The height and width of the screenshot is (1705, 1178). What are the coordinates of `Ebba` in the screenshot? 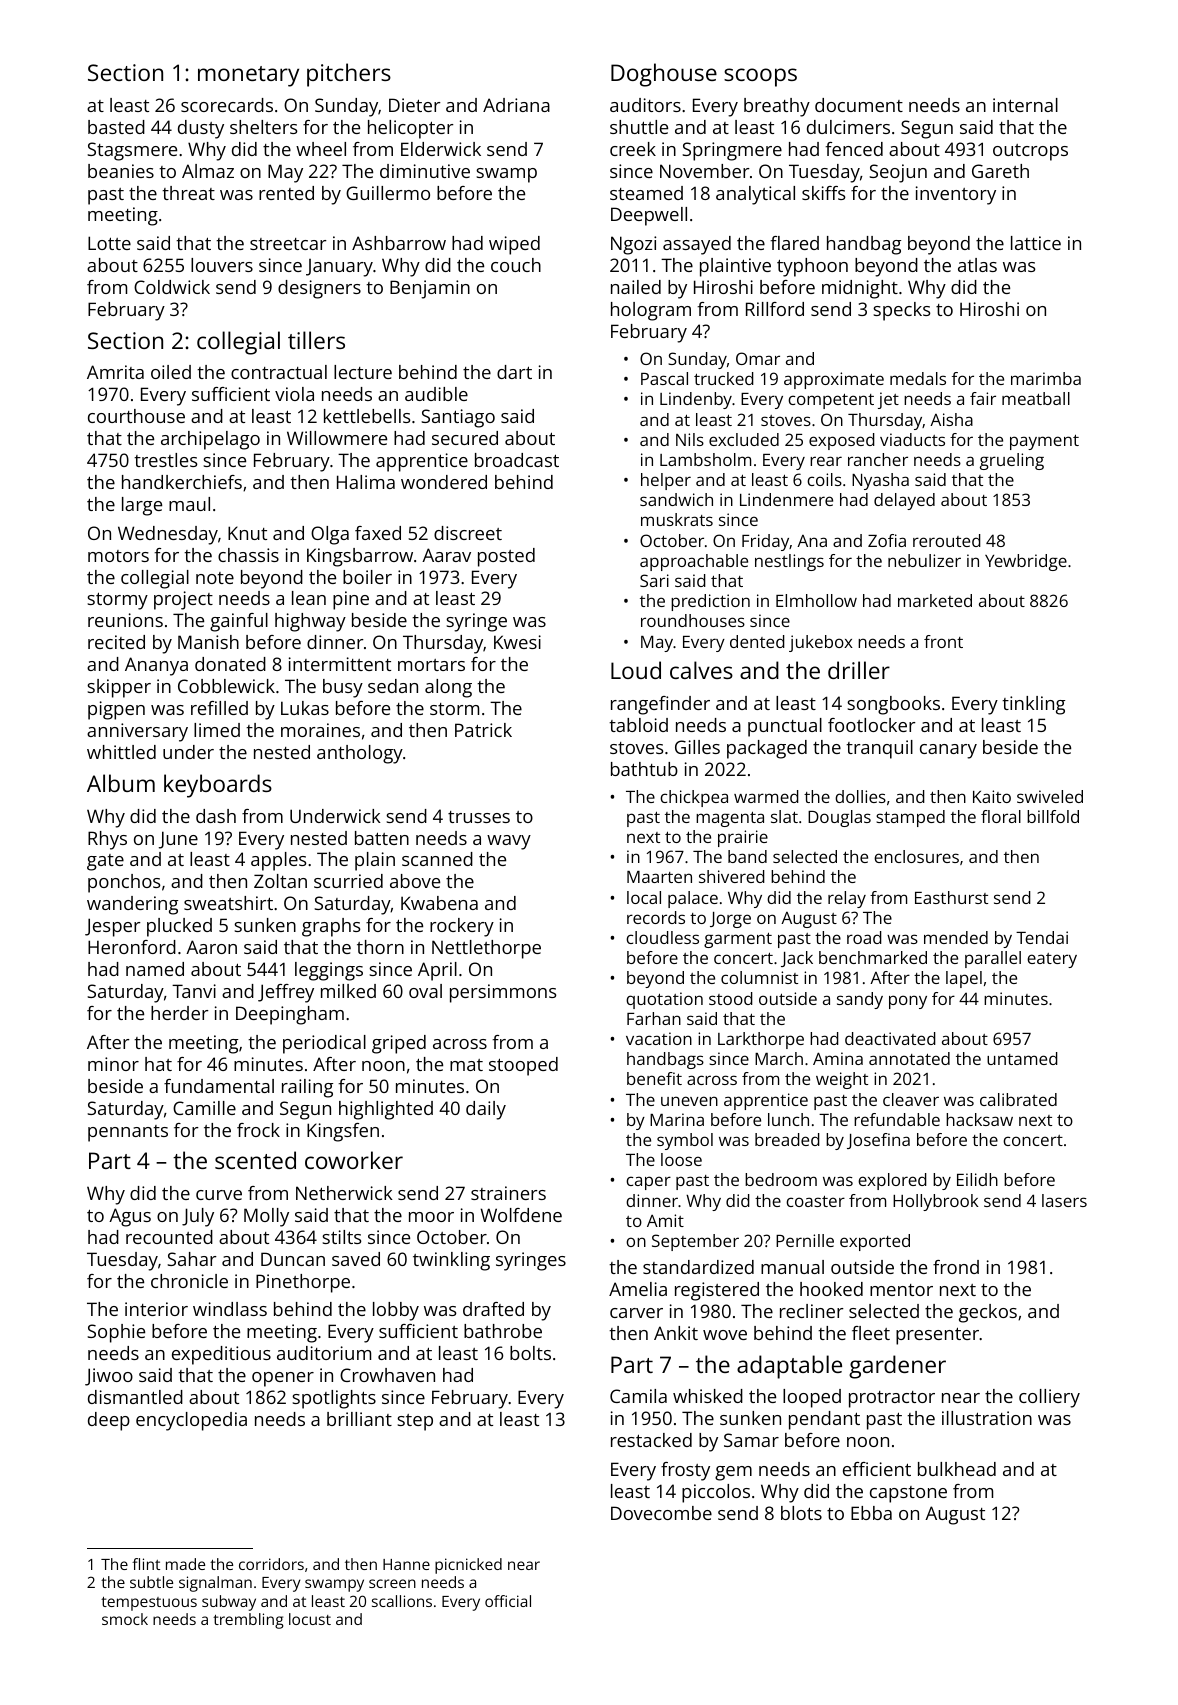 It's located at (871, 1513).
